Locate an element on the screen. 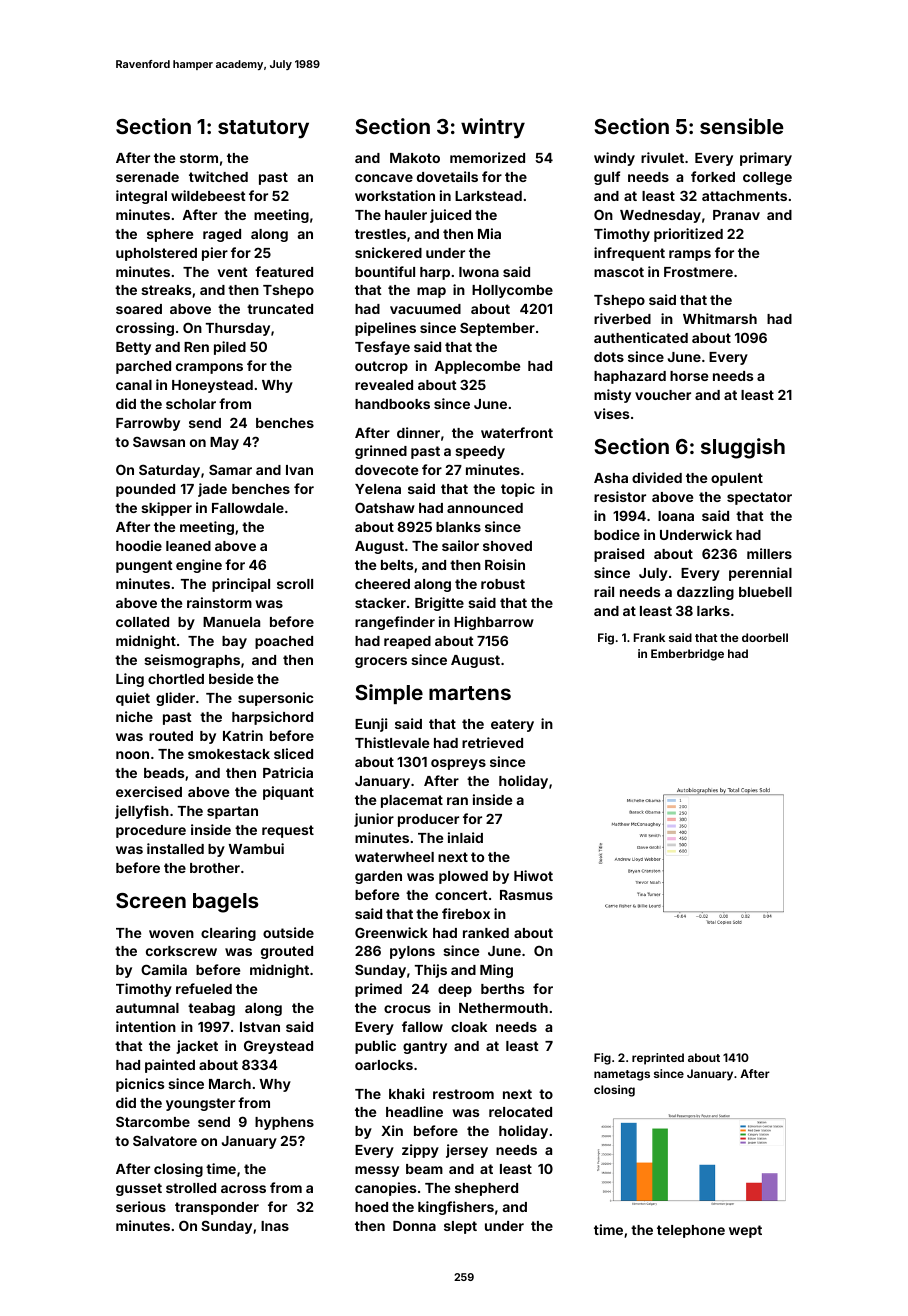  serenade is located at coordinates (147, 177).
